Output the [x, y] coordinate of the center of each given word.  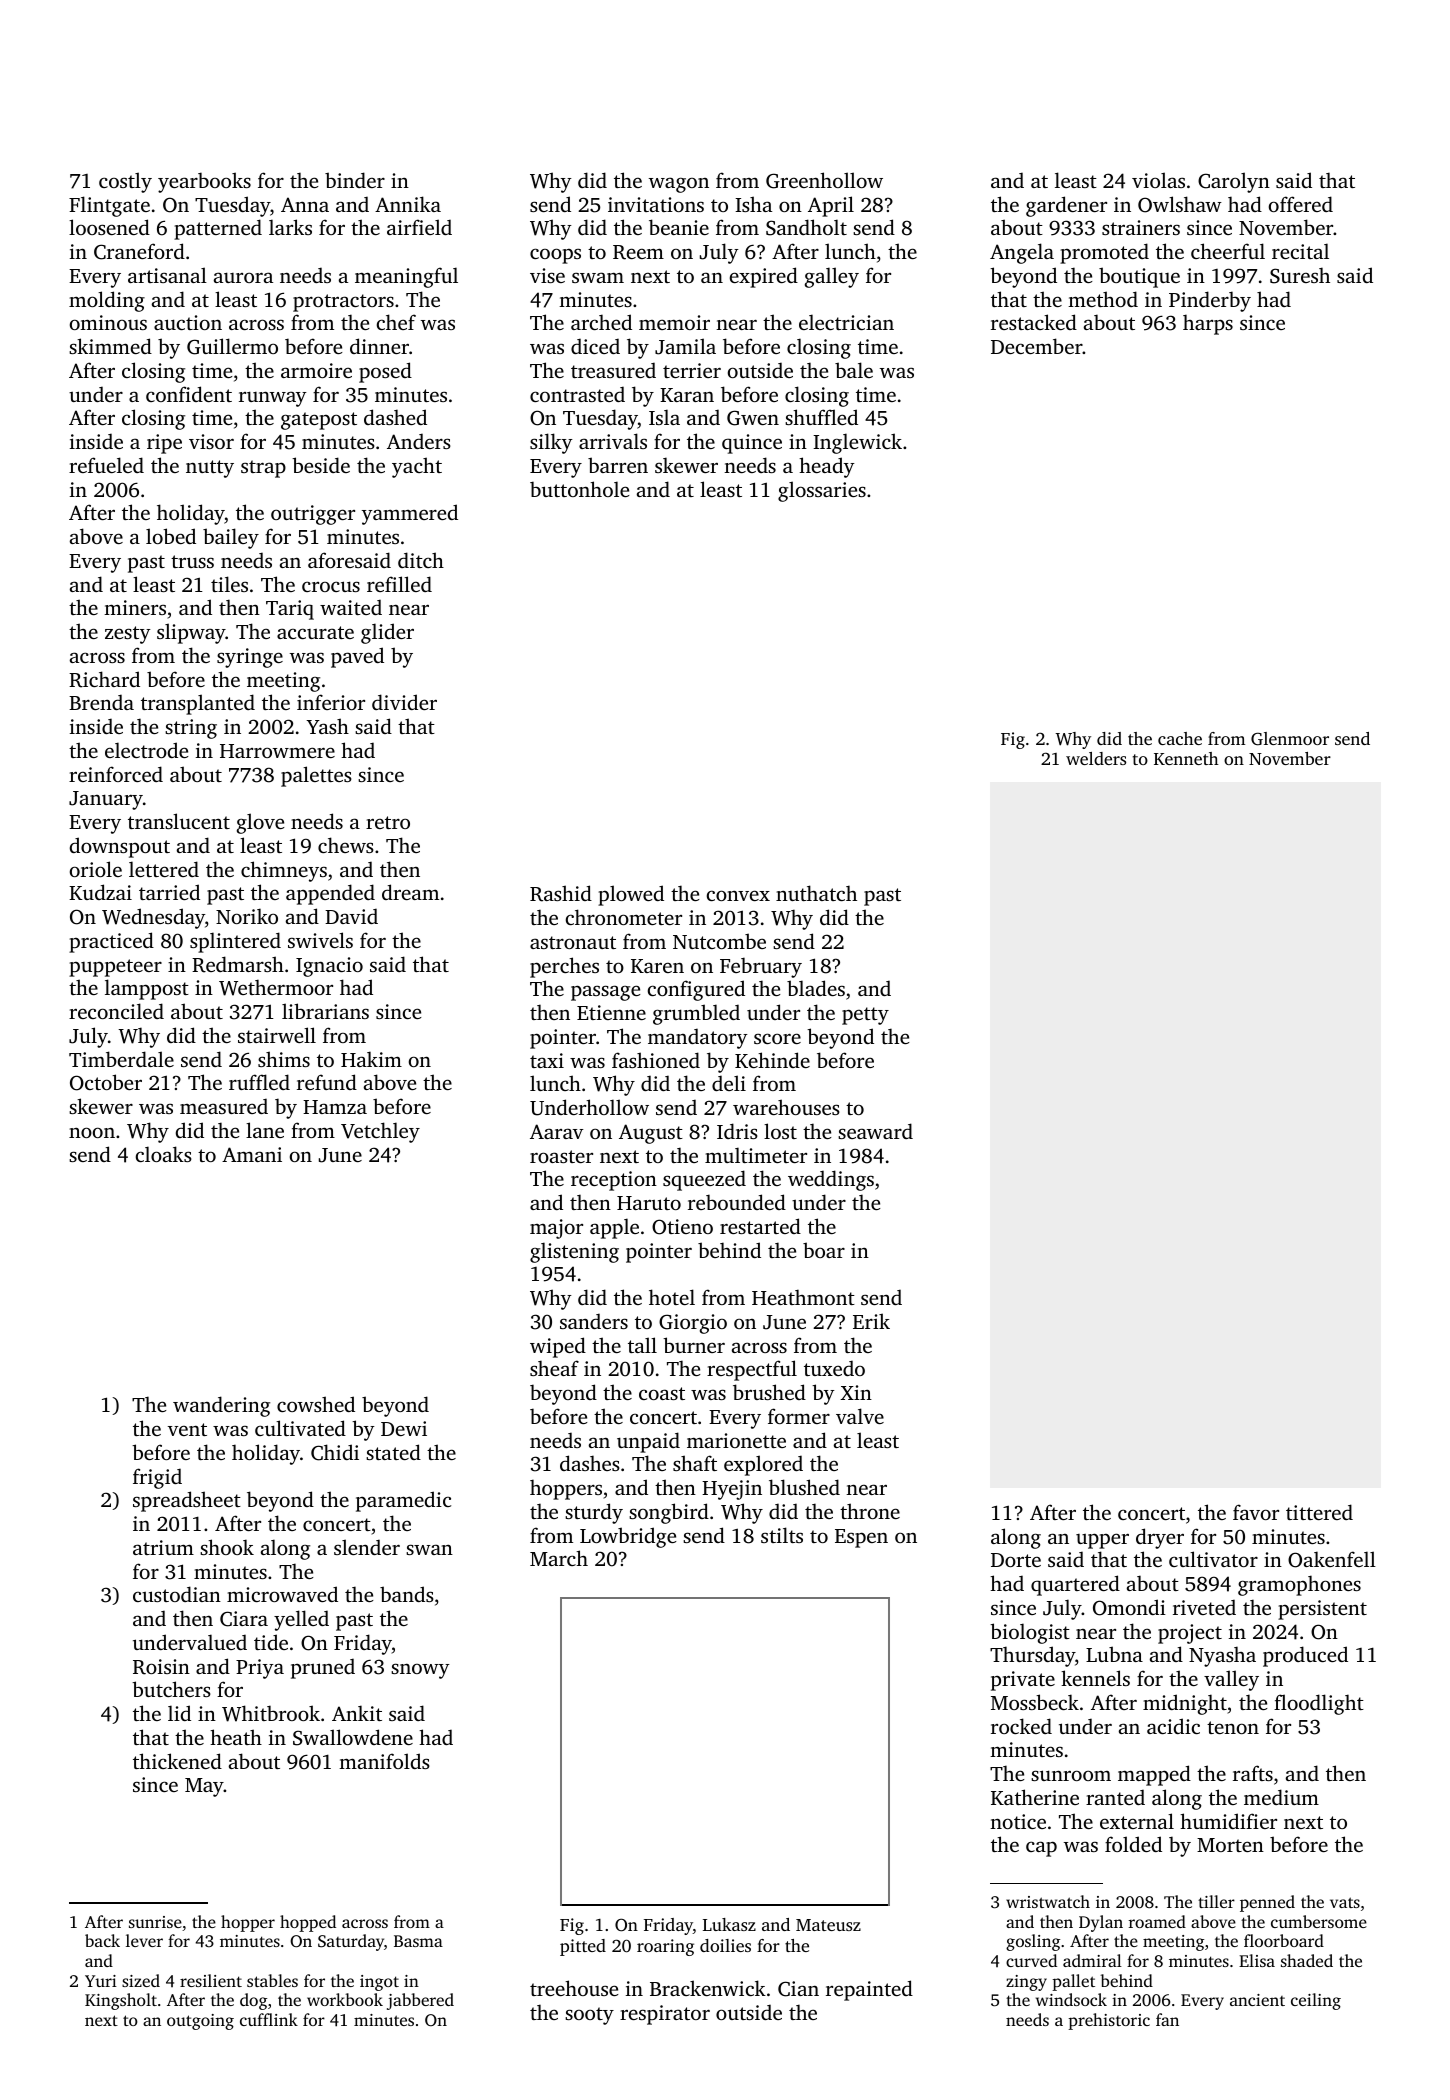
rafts [1253, 1773]
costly [125, 182]
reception [614, 1181]
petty [865, 1016]
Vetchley [380, 1132]
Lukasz [729, 1924]
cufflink [269, 2019]
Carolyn [1234, 182]
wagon [679, 185]
